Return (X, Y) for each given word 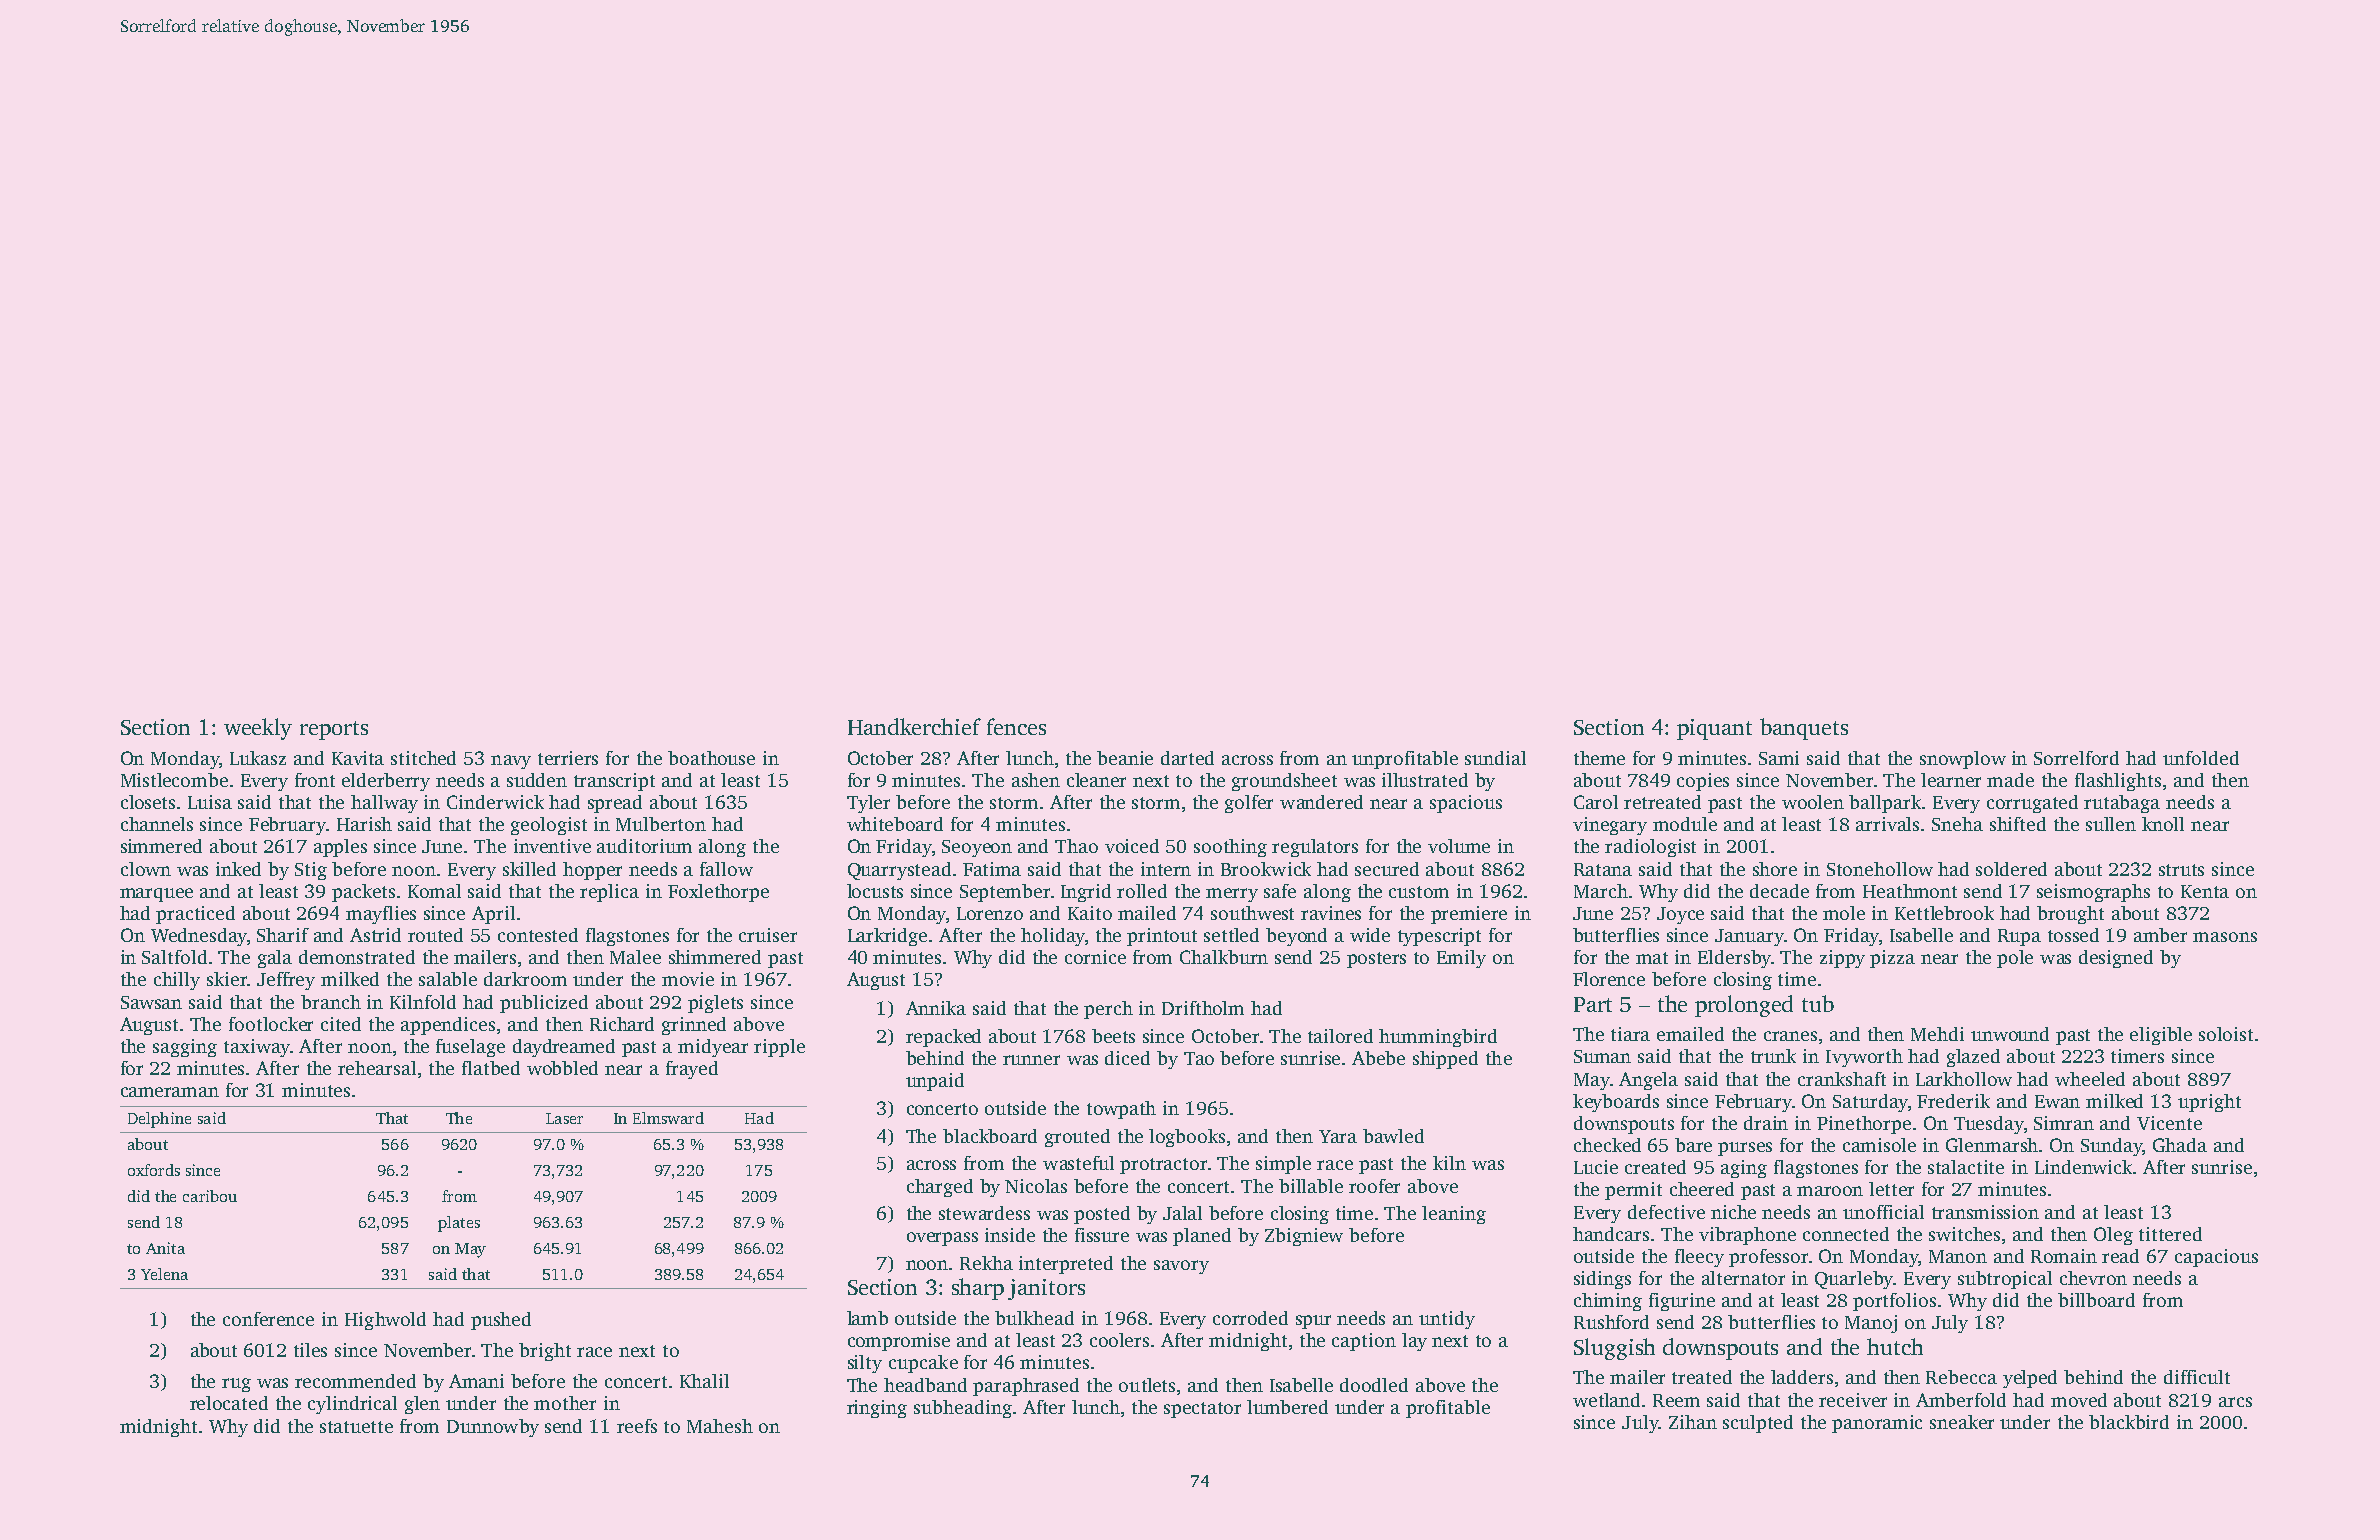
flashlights (2118, 782)
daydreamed (564, 1048)
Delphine (159, 1120)
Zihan (1693, 1422)
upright (2209, 1103)
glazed (1973, 1058)
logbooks (1187, 1138)
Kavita (358, 758)
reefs (637, 1426)
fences (1016, 726)
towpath (1121, 1110)
